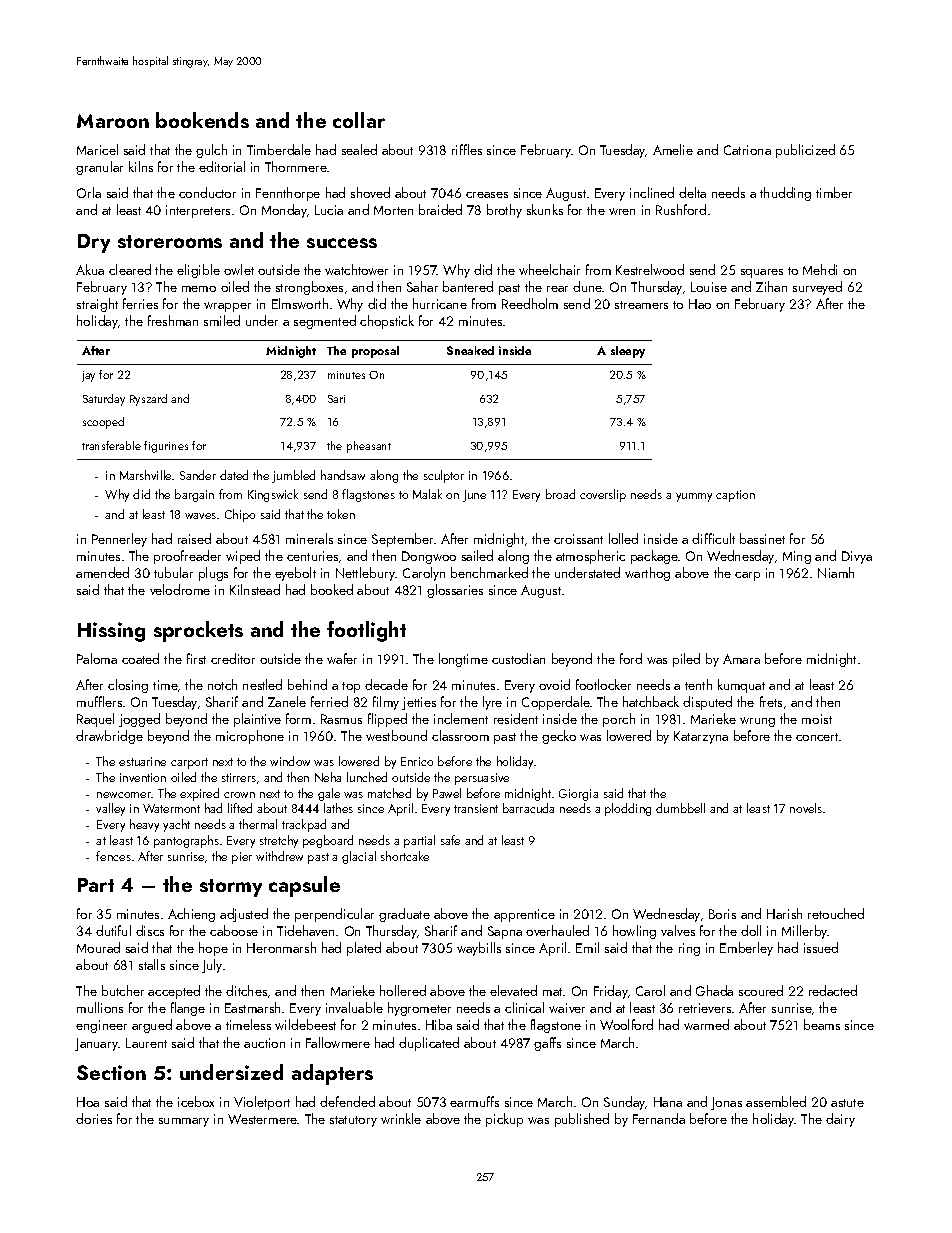 The image size is (952, 1233). Describe the element at coordinates (836, 572) in the screenshot. I see `Niamh` at that location.
